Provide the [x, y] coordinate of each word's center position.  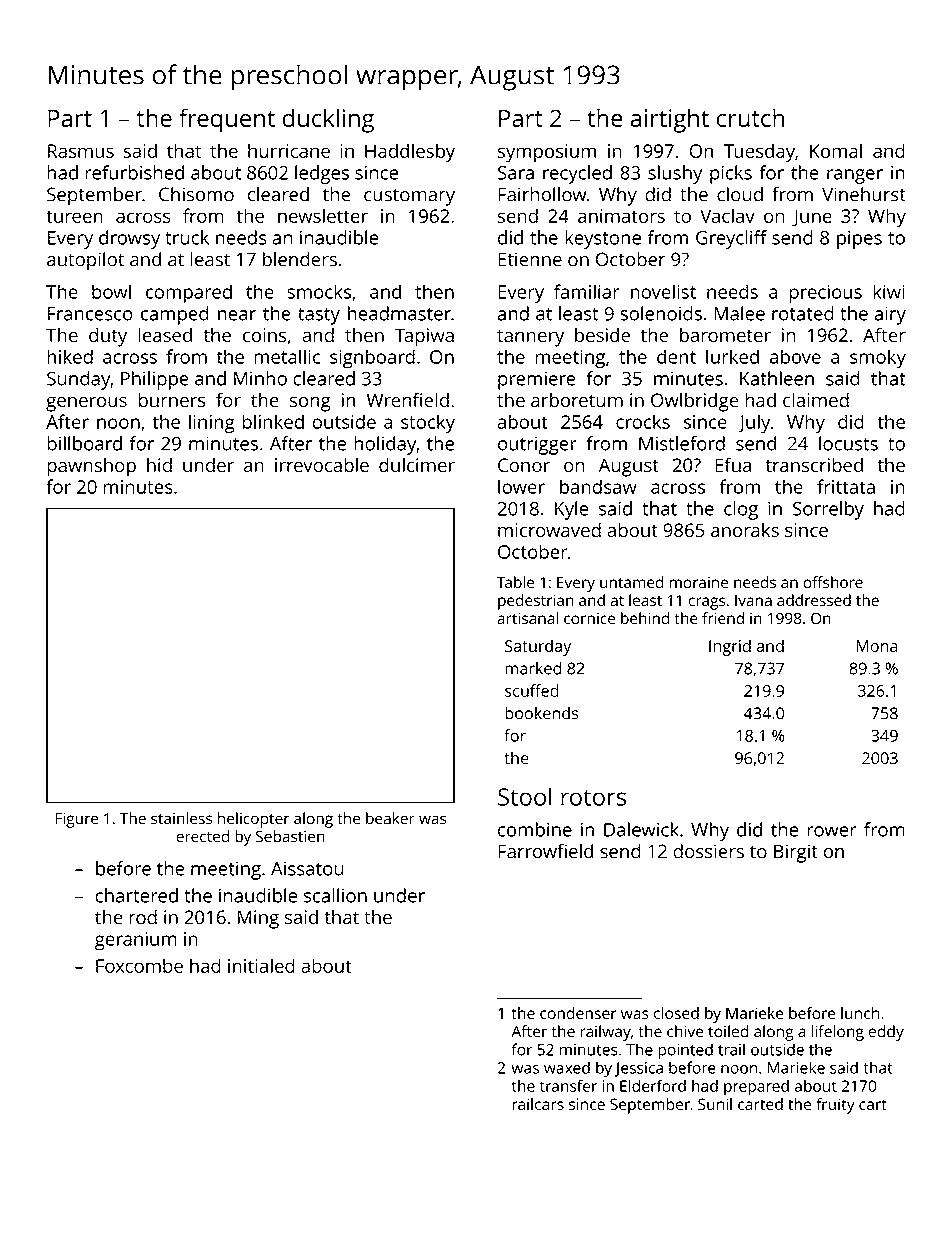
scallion [335, 895]
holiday [385, 445]
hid [159, 465]
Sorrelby [828, 510]
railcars [538, 1104]
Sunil [715, 1104]
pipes [859, 240]
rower [832, 831]
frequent [227, 120]
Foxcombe [139, 965]
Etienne [530, 259]
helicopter [253, 820]
